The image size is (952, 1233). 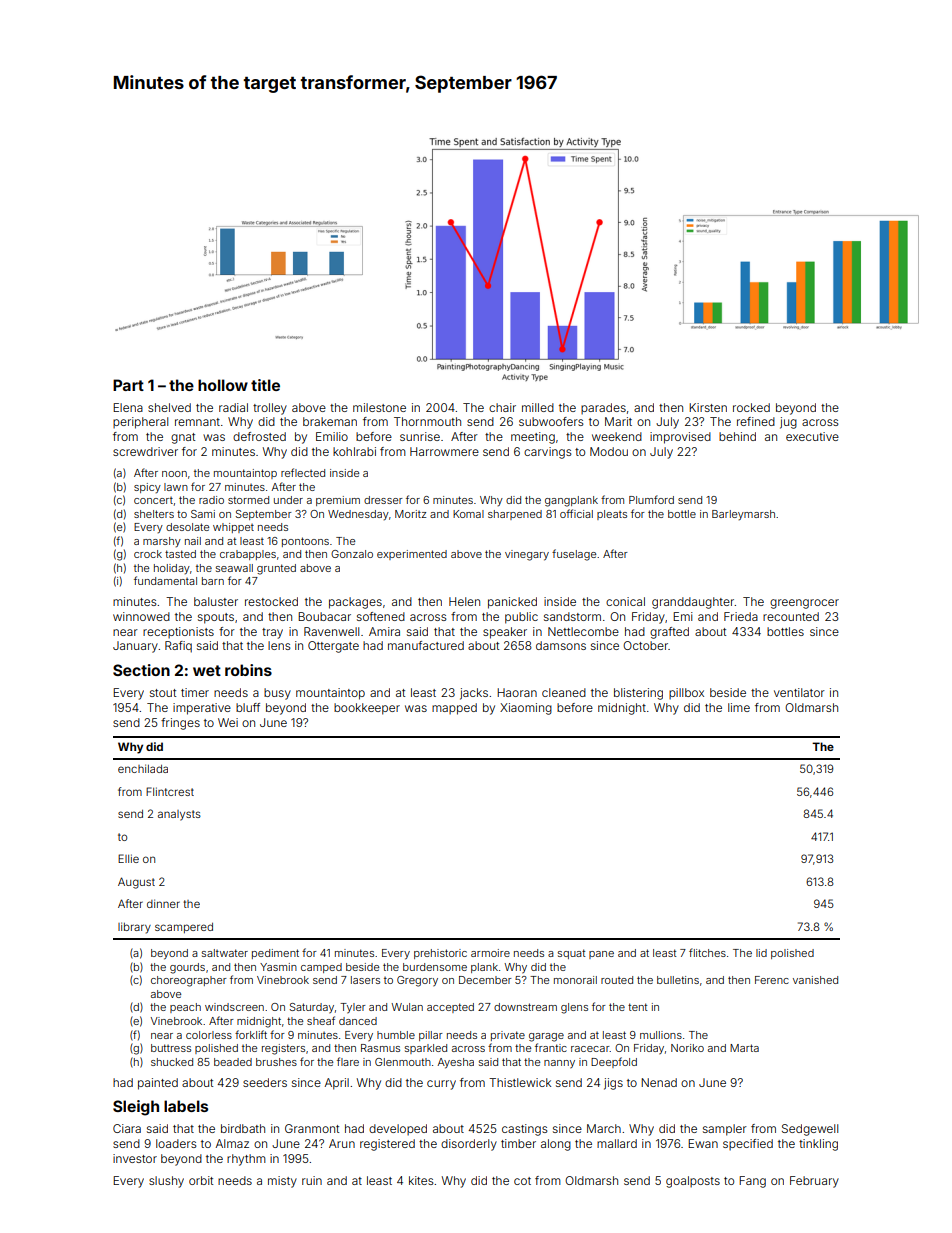 I want to click on ventilator, so click(x=799, y=692).
